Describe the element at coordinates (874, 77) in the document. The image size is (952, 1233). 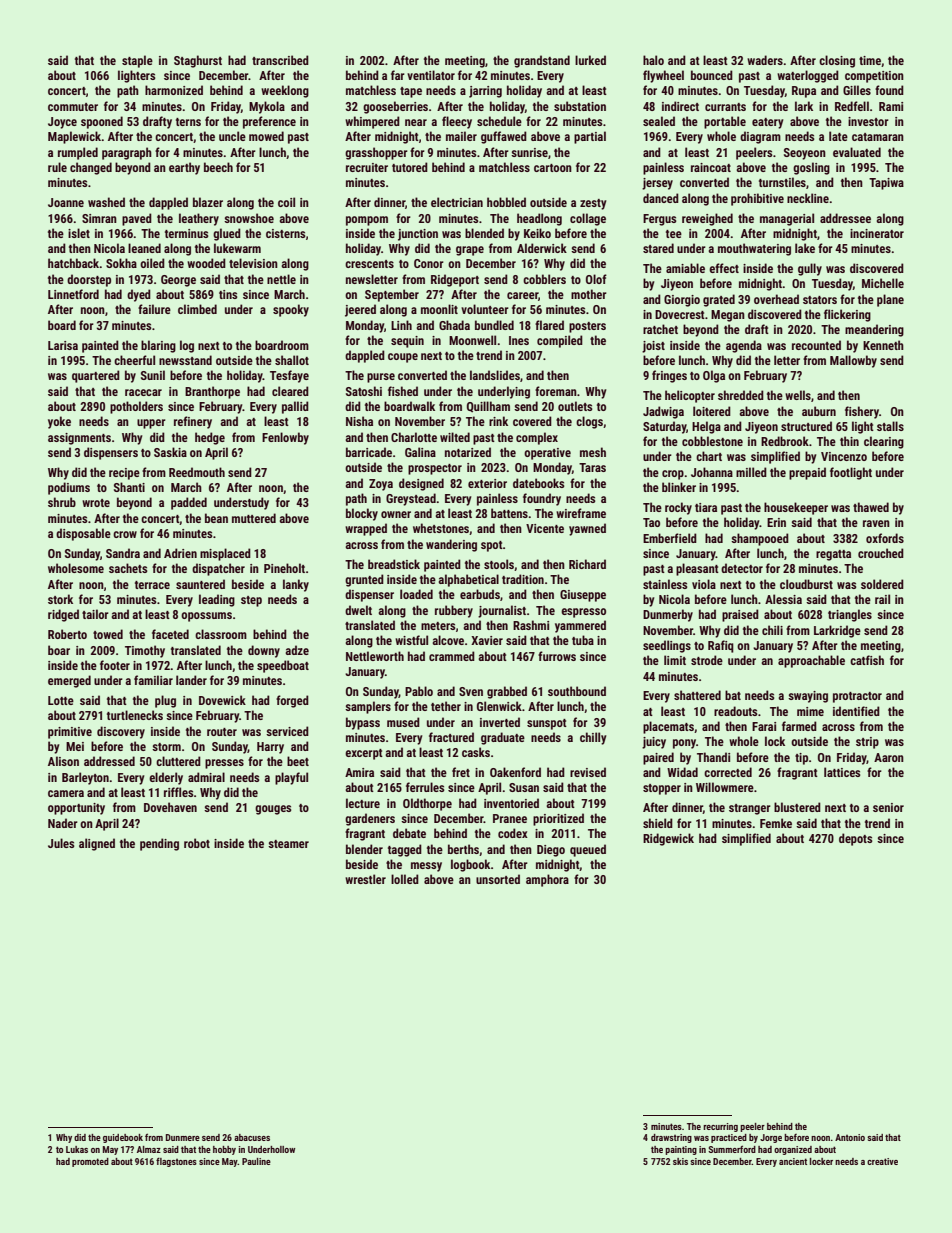
I see `competition` at that location.
